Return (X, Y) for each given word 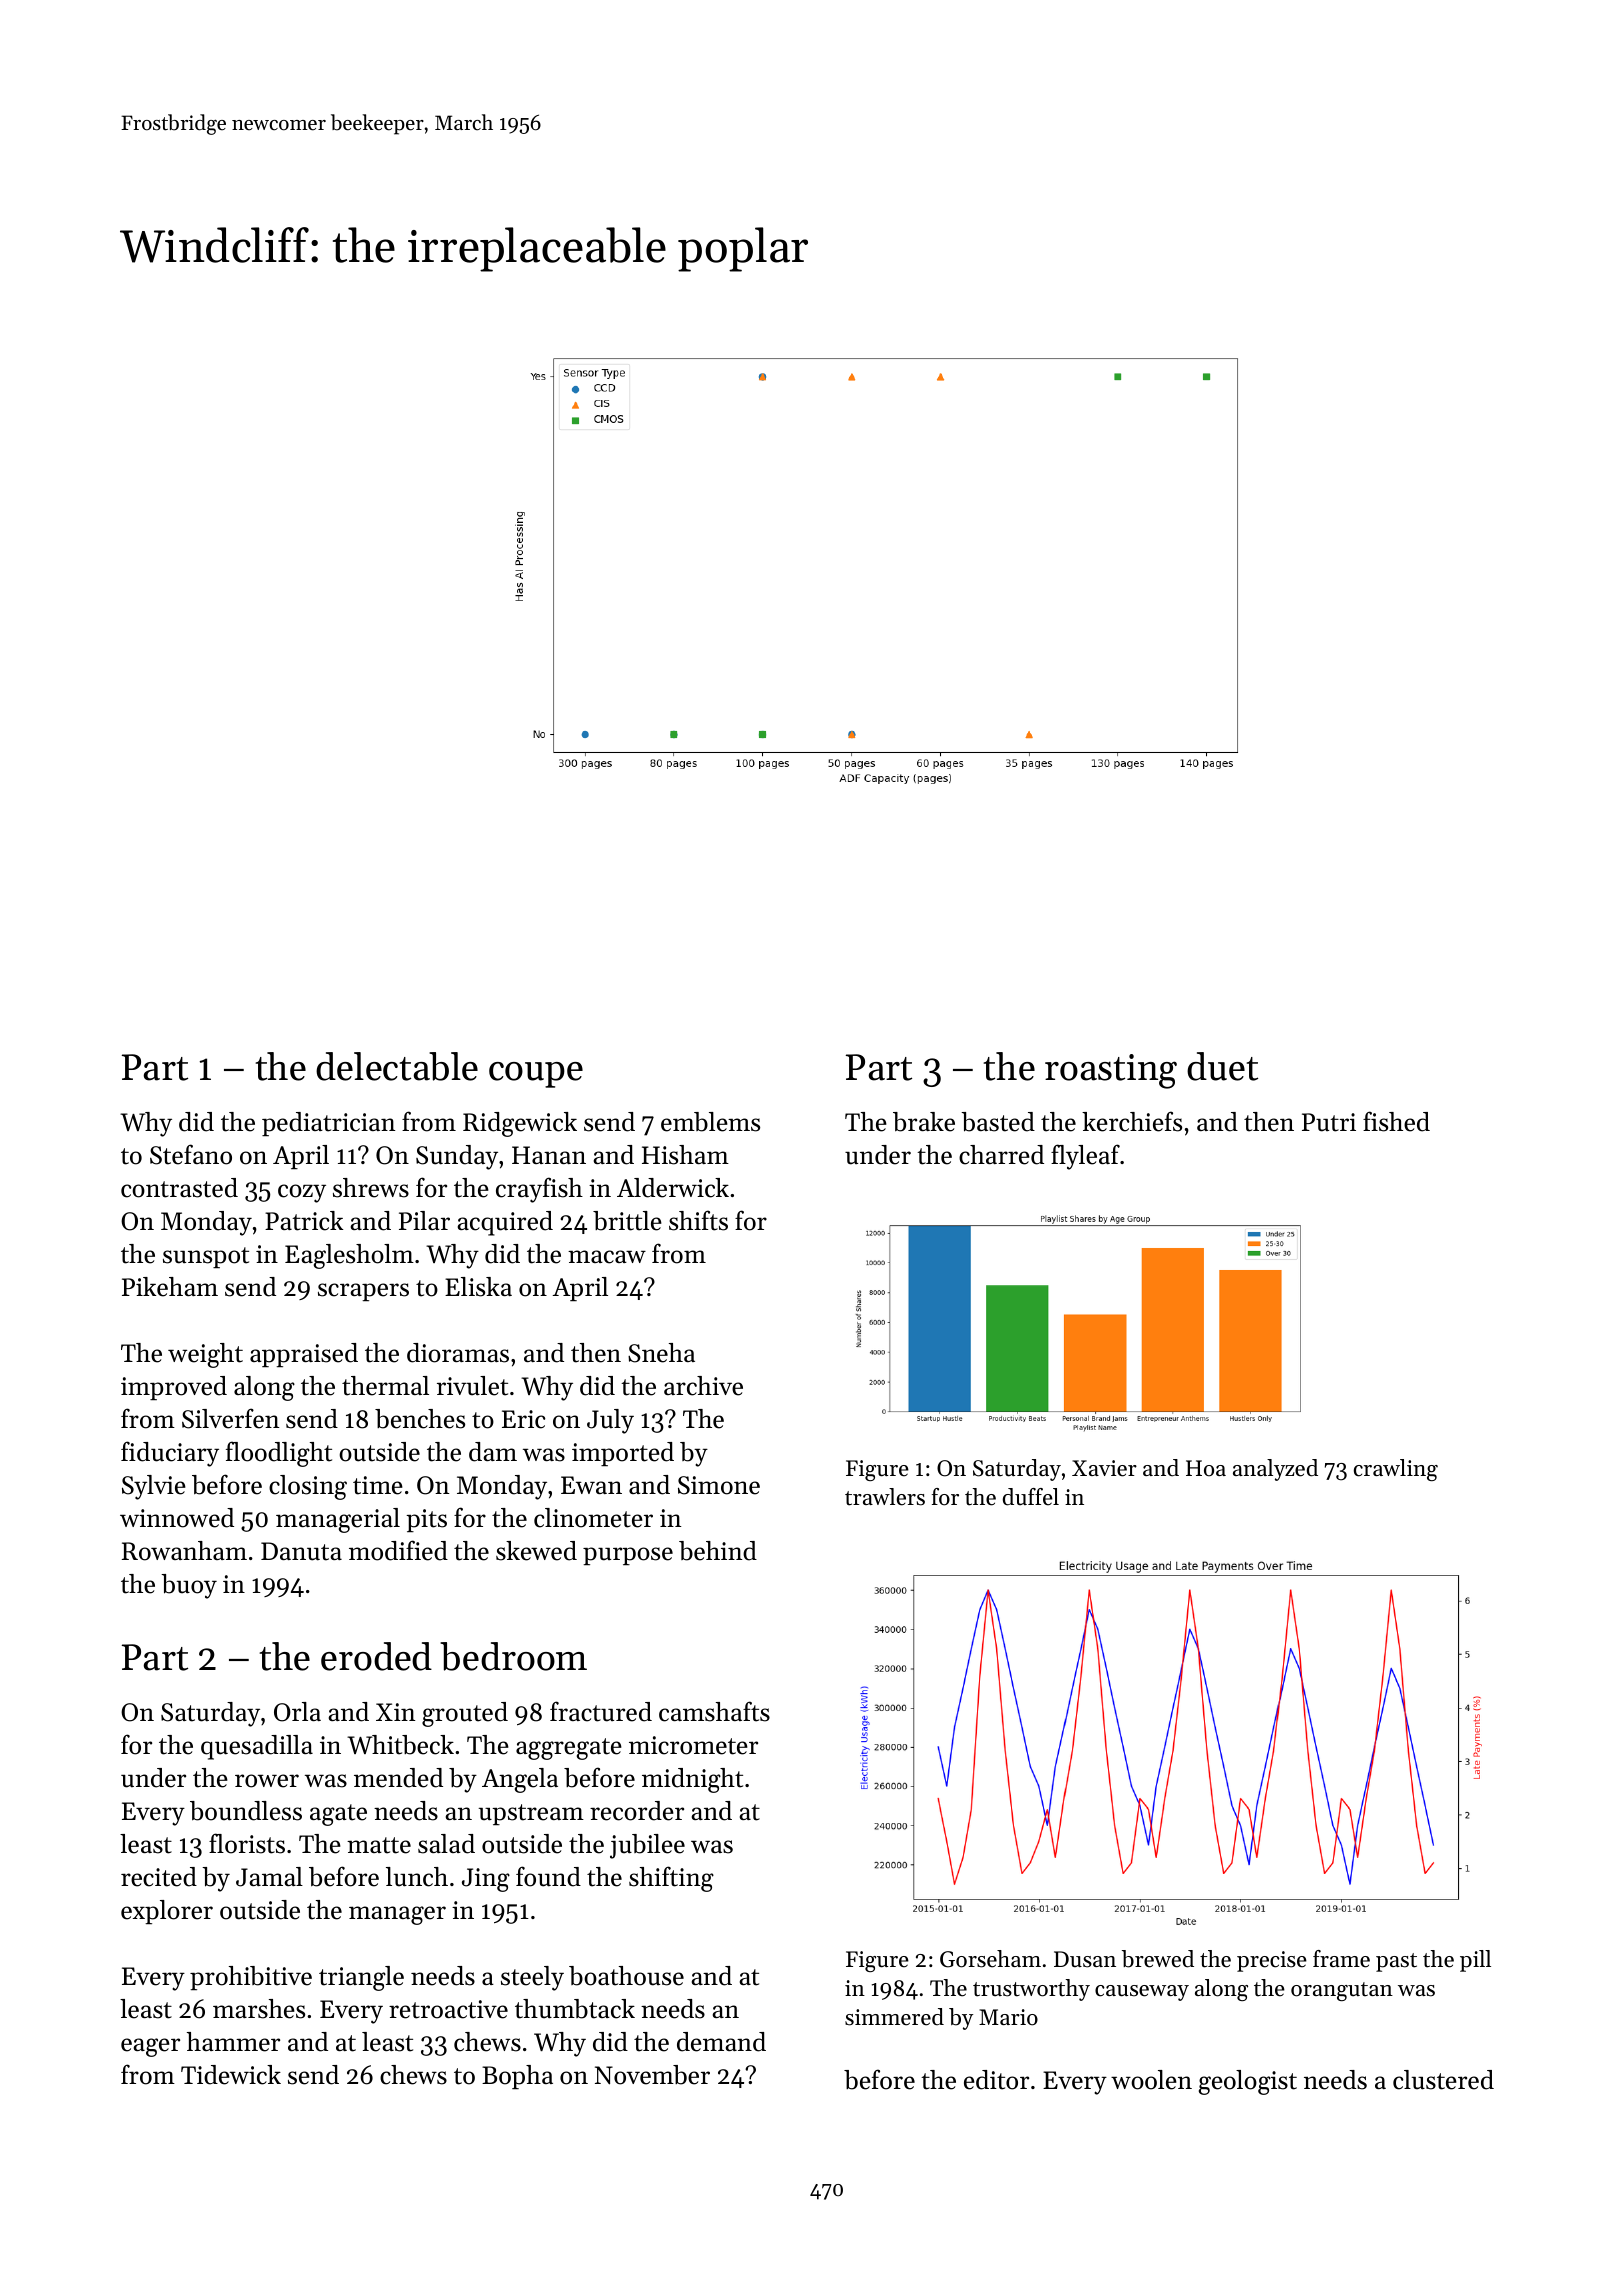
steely (532, 1978)
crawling (1396, 1470)
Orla (297, 1712)
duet (1222, 1066)
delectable (397, 1066)
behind (718, 1551)
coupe (536, 1075)
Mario (1008, 2017)
